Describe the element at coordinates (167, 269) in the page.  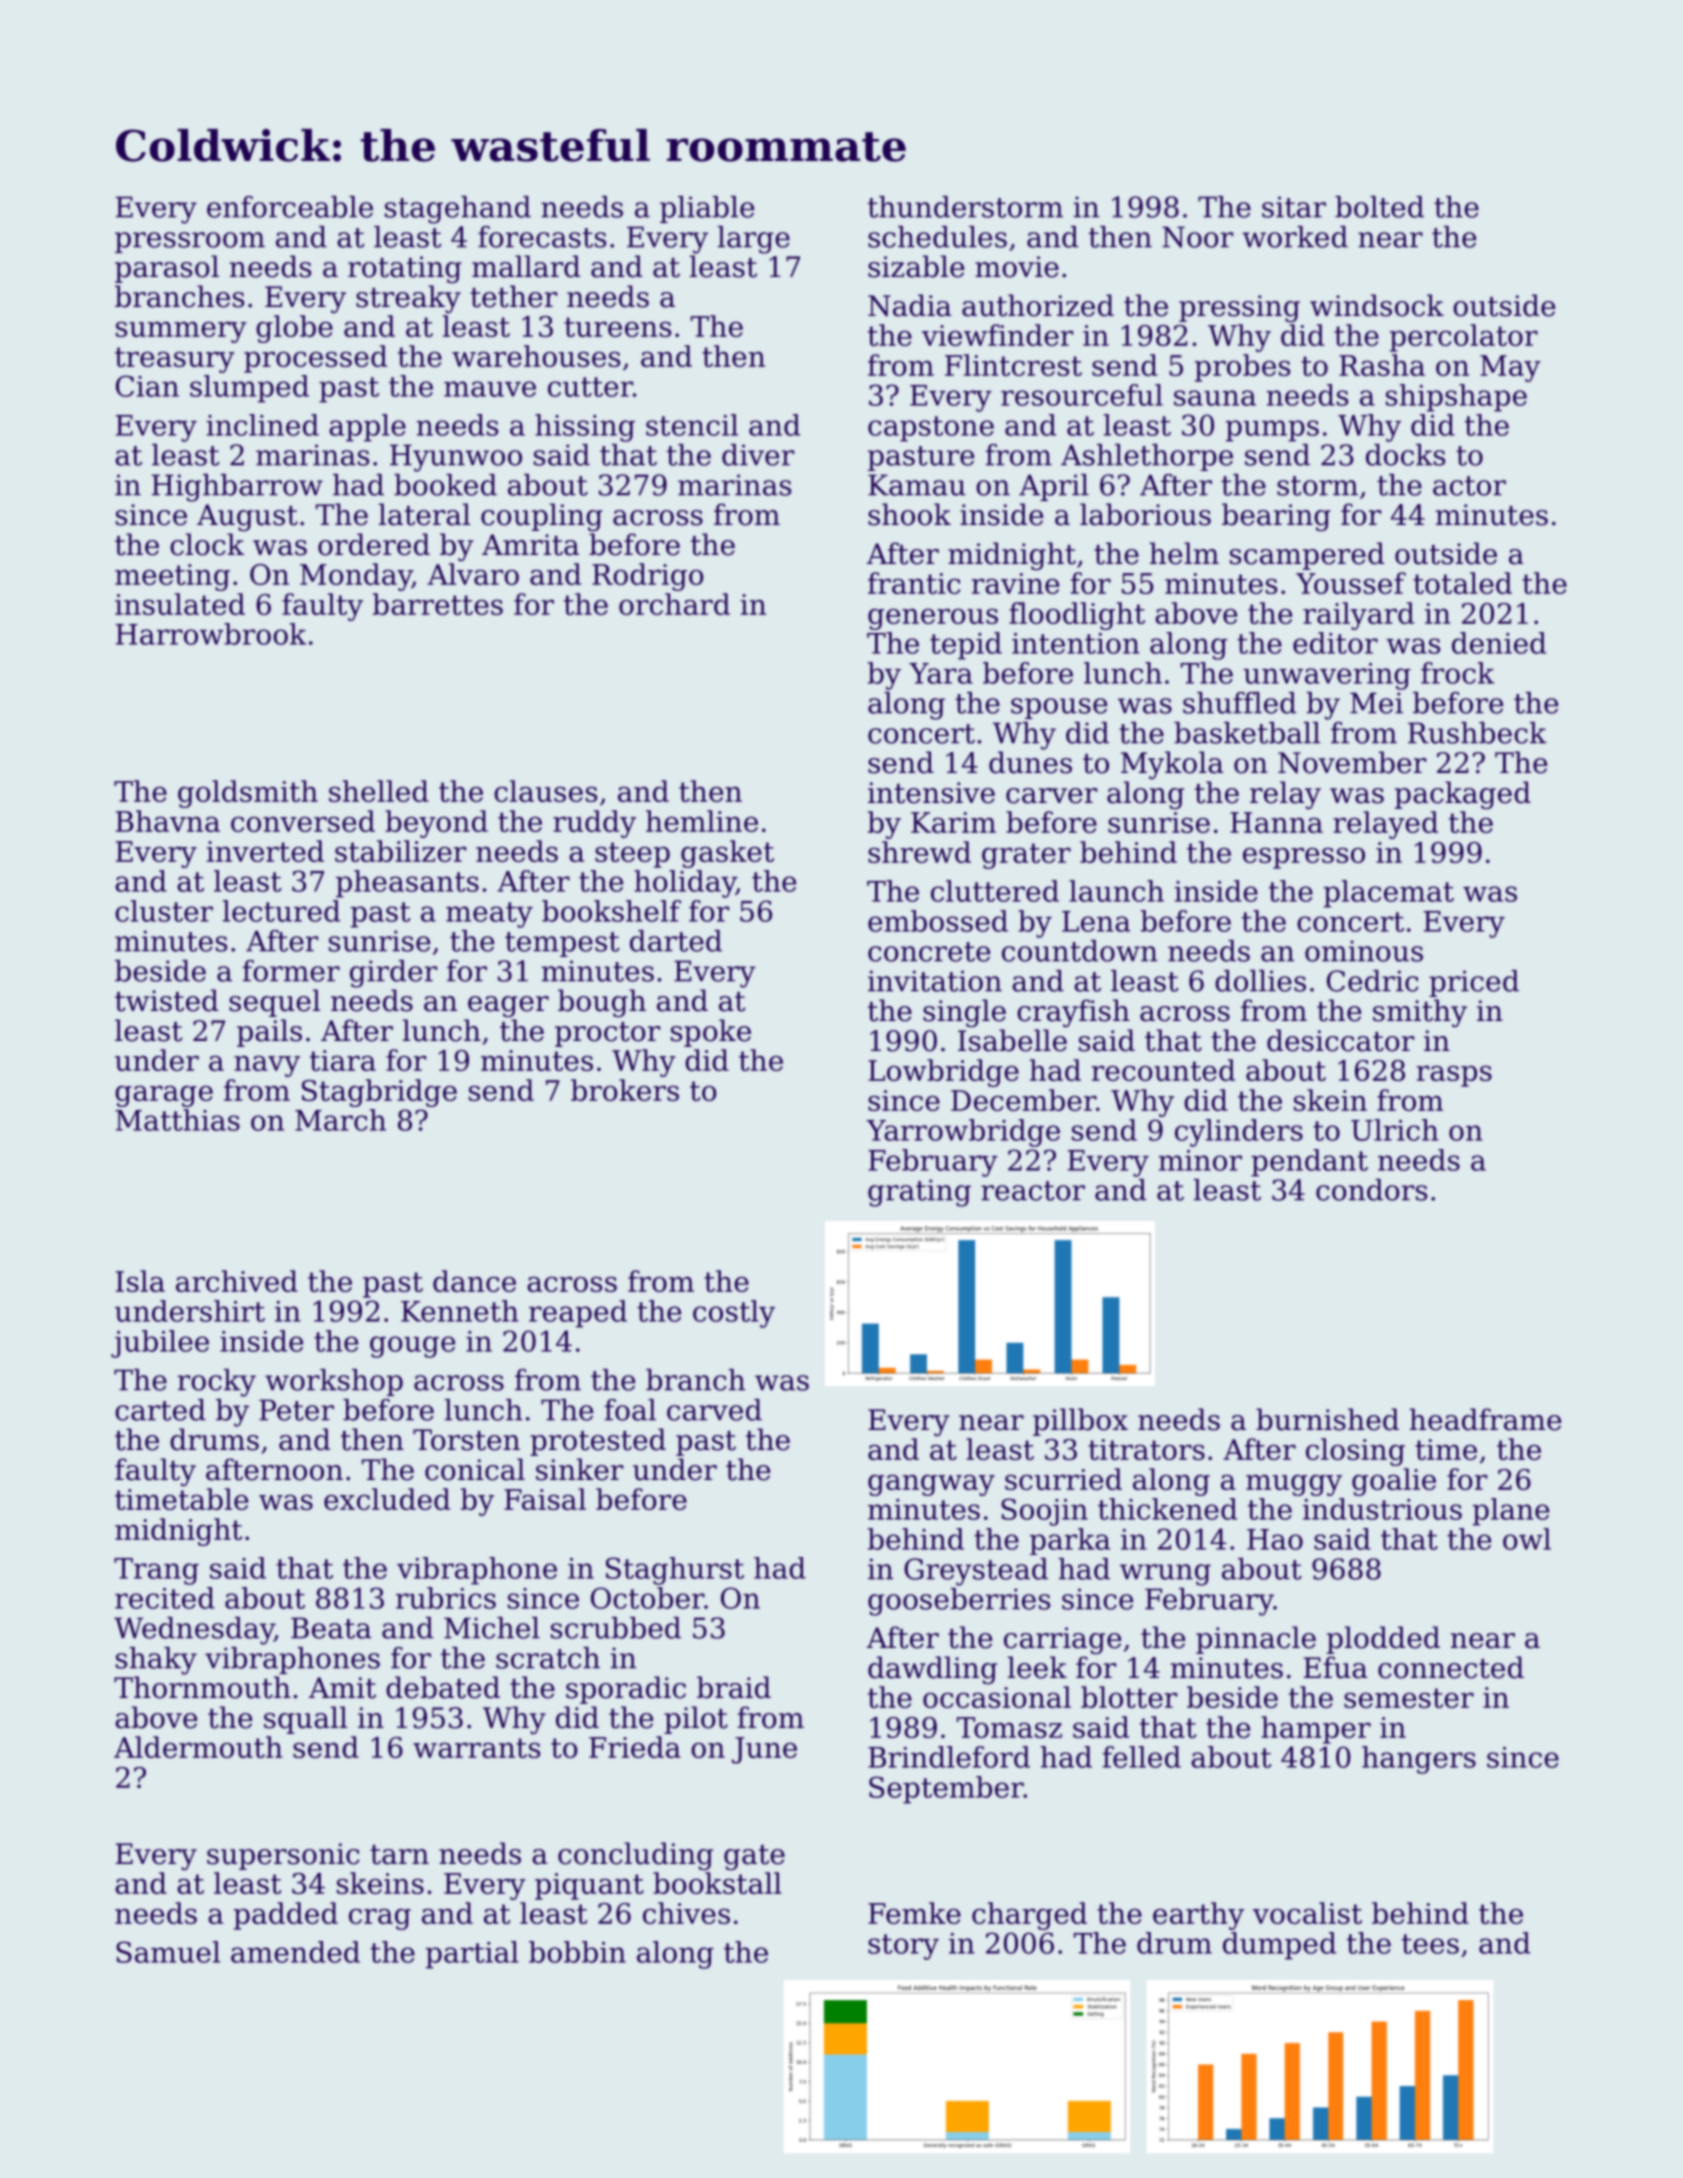
I see `parasol` at that location.
